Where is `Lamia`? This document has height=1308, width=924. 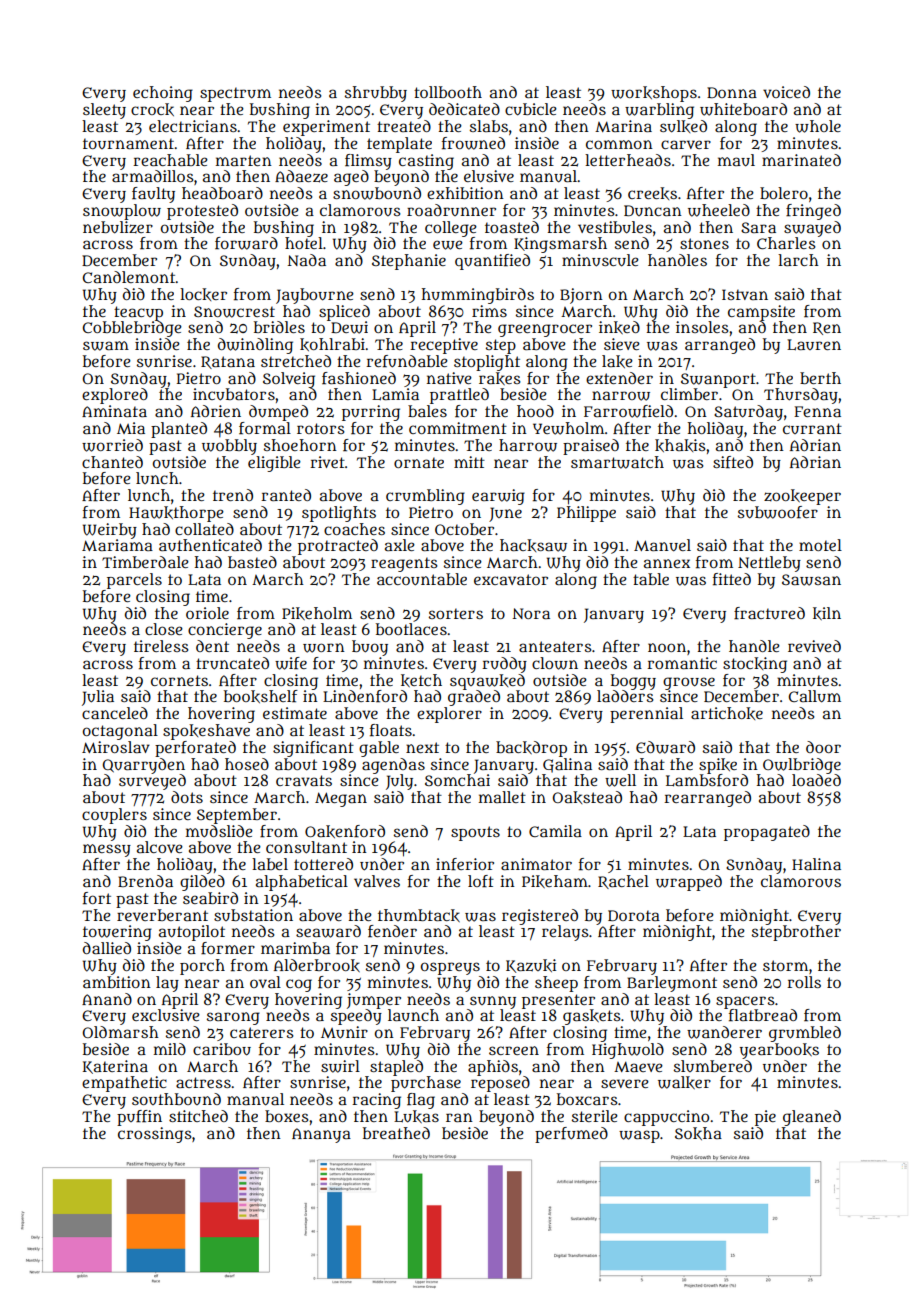 Lamia is located at coordinates (395, 394).
